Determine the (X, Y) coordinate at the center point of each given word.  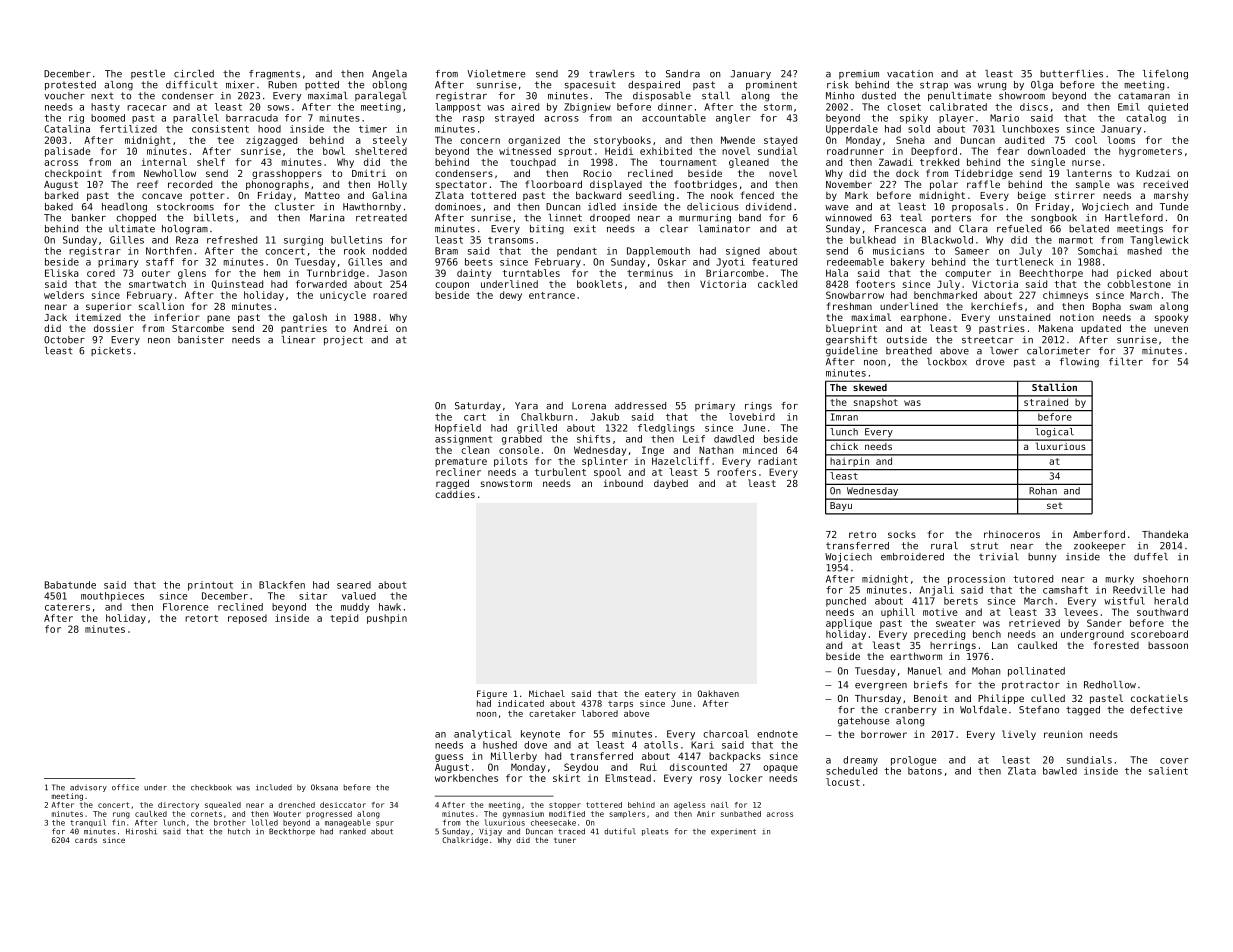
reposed (247, 619)
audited (1024, 140)
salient (1168, 771)
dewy (511, 296)
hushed (500, 745)
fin (118, 822)
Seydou (581, 768)
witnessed (525, 151)
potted (322, 85)
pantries (304, 329)
